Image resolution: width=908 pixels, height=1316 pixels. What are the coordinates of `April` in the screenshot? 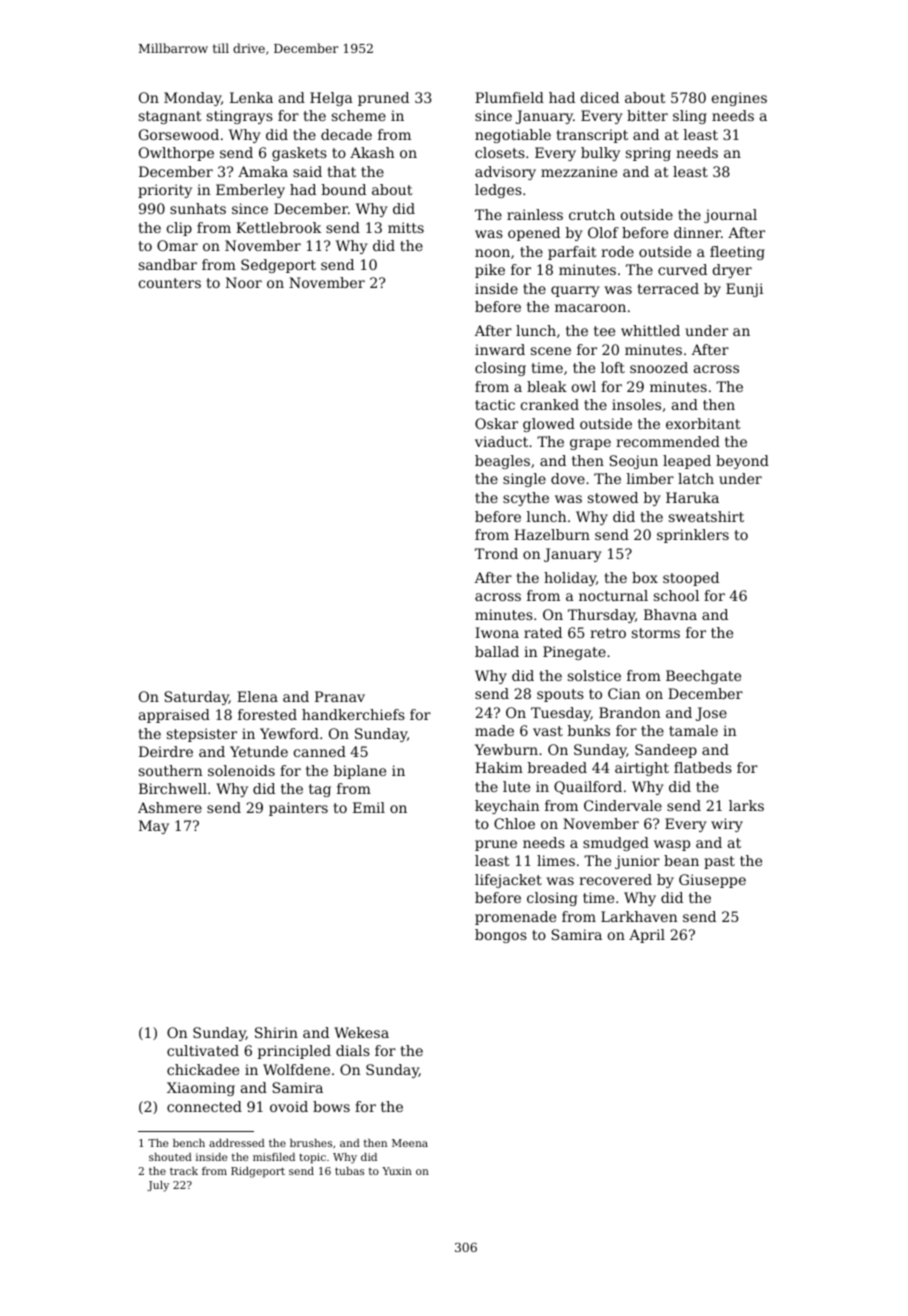 It's located at (647, 936).
